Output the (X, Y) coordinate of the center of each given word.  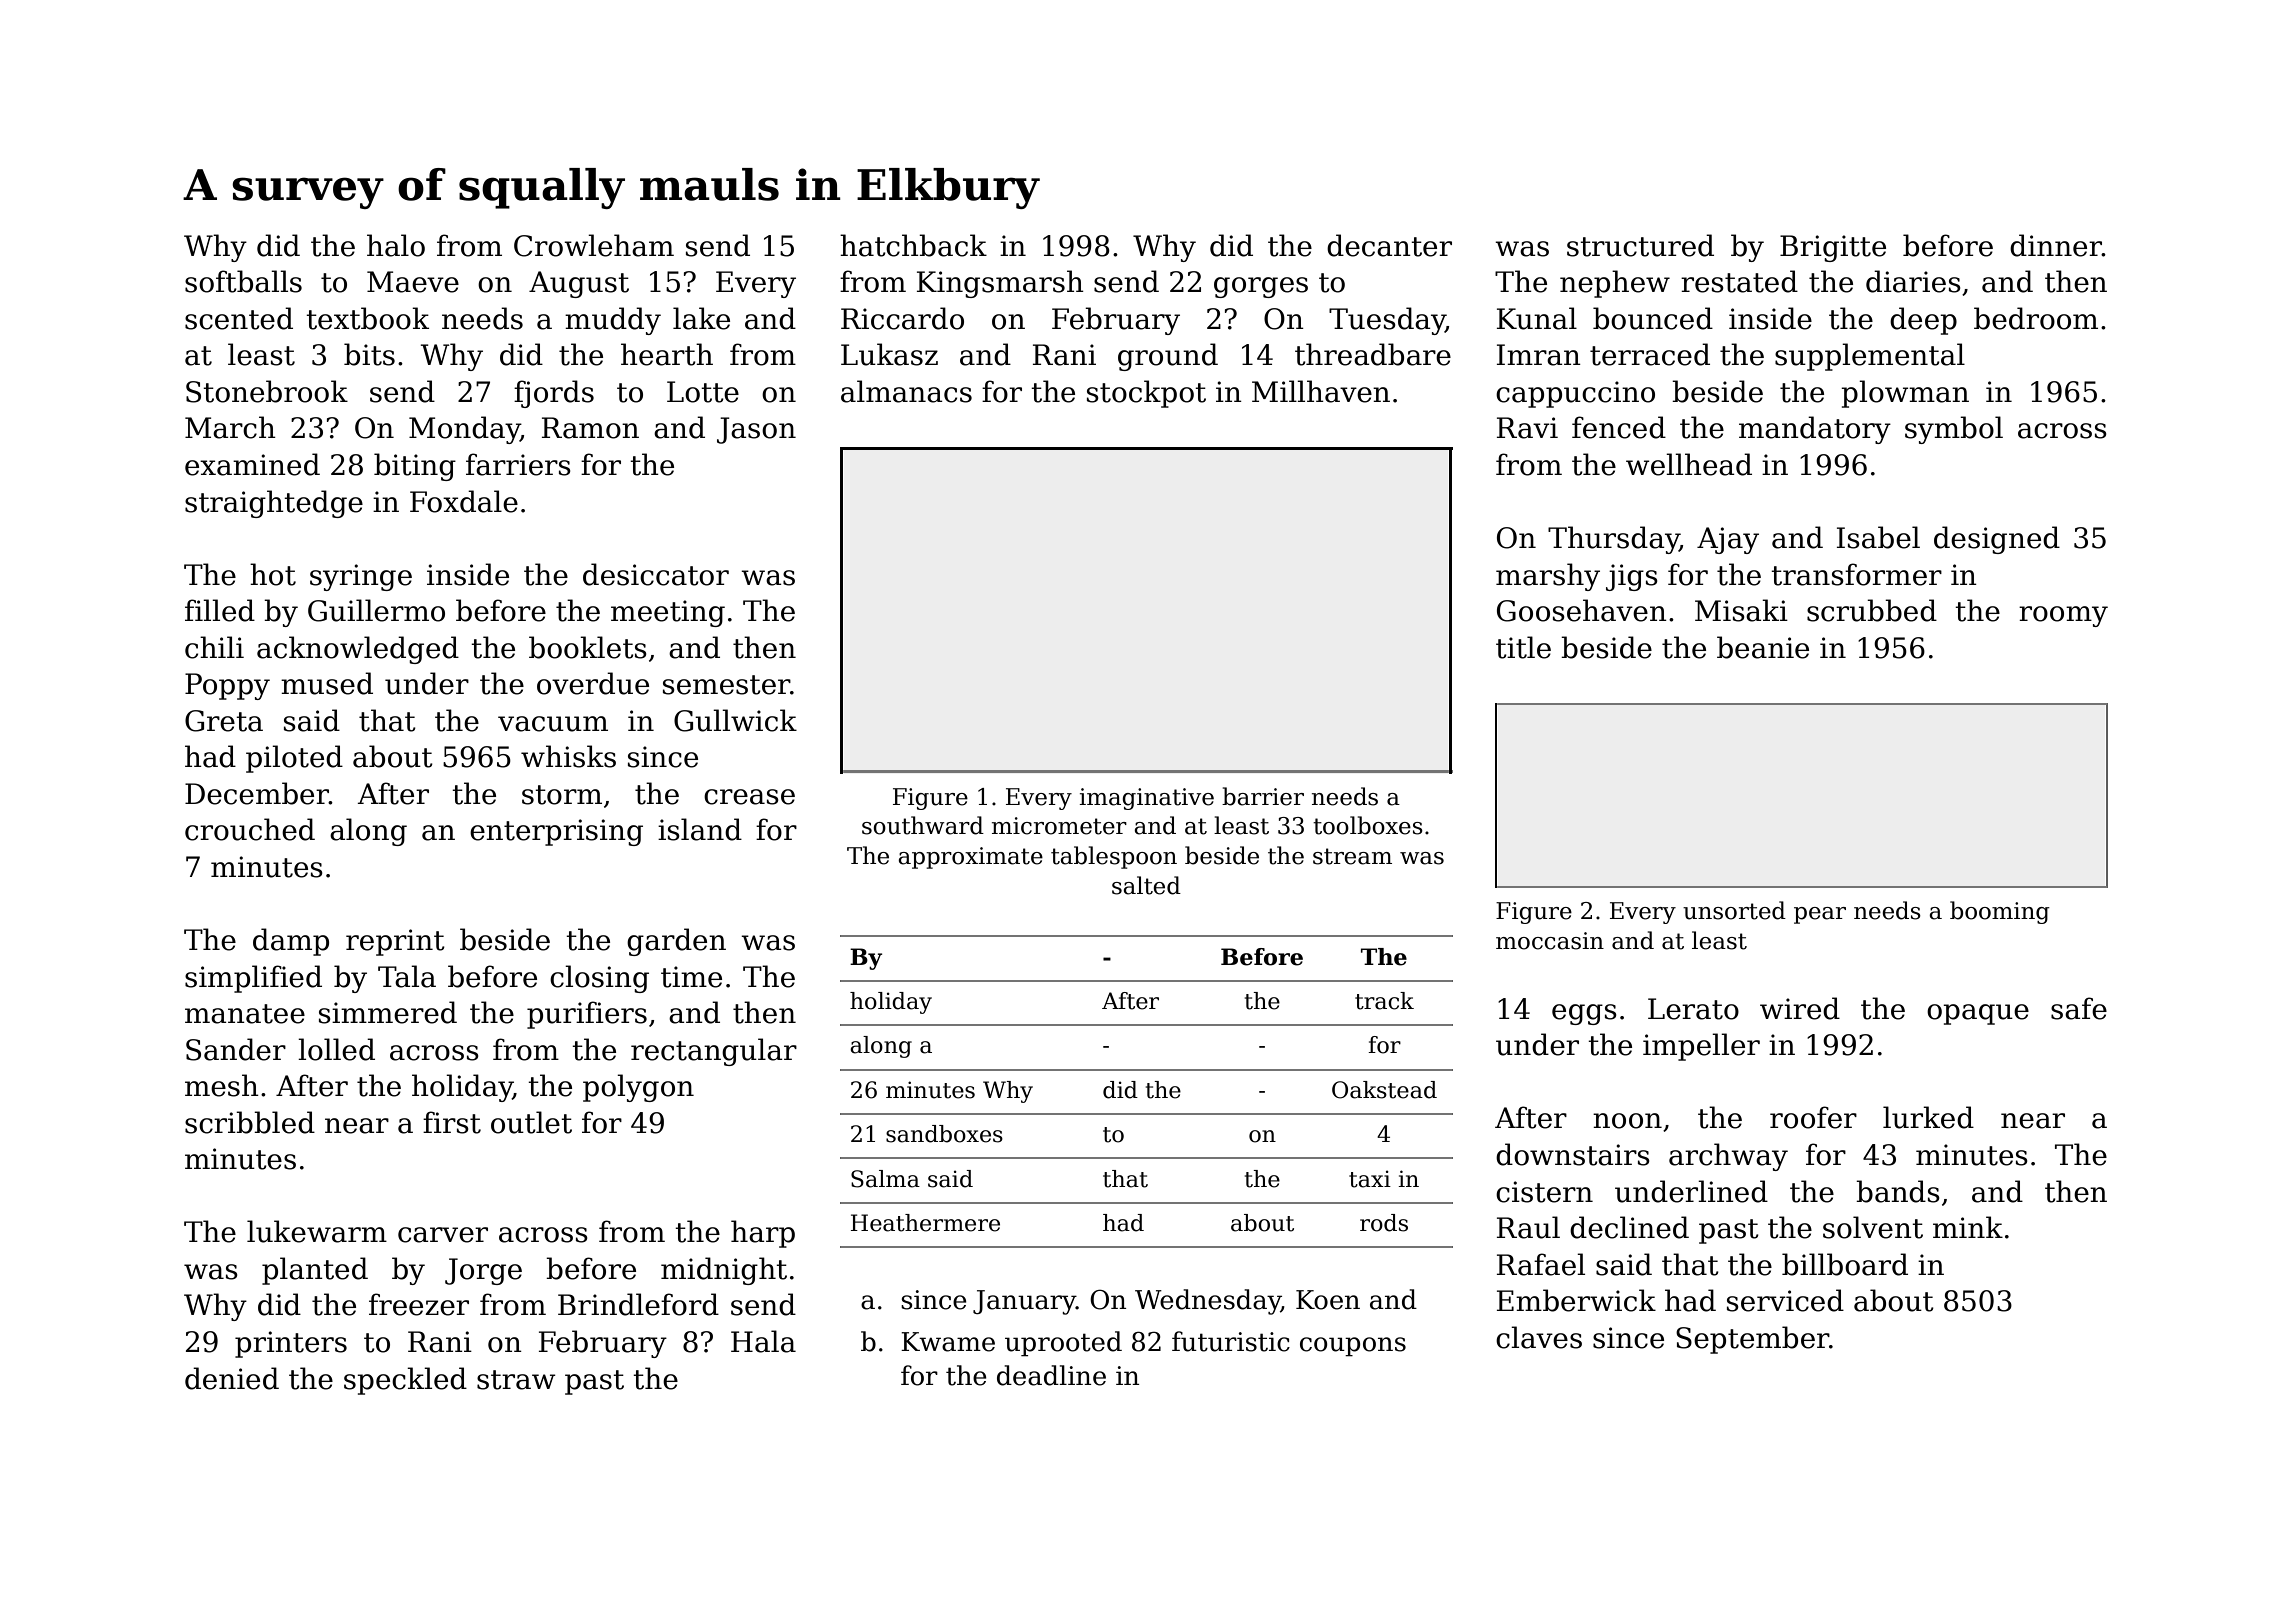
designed (1997, 540)
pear (1820, 915)
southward (923, 825)
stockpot (1146, 394)
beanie (1763, 647)
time (691, 977)
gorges (1261, 287)
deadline (1051, 1375)
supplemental (1870, 357)
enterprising (556, 832)
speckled (405, 1381)
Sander (236, 1049)
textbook (367, 318)
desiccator (656, 574)
